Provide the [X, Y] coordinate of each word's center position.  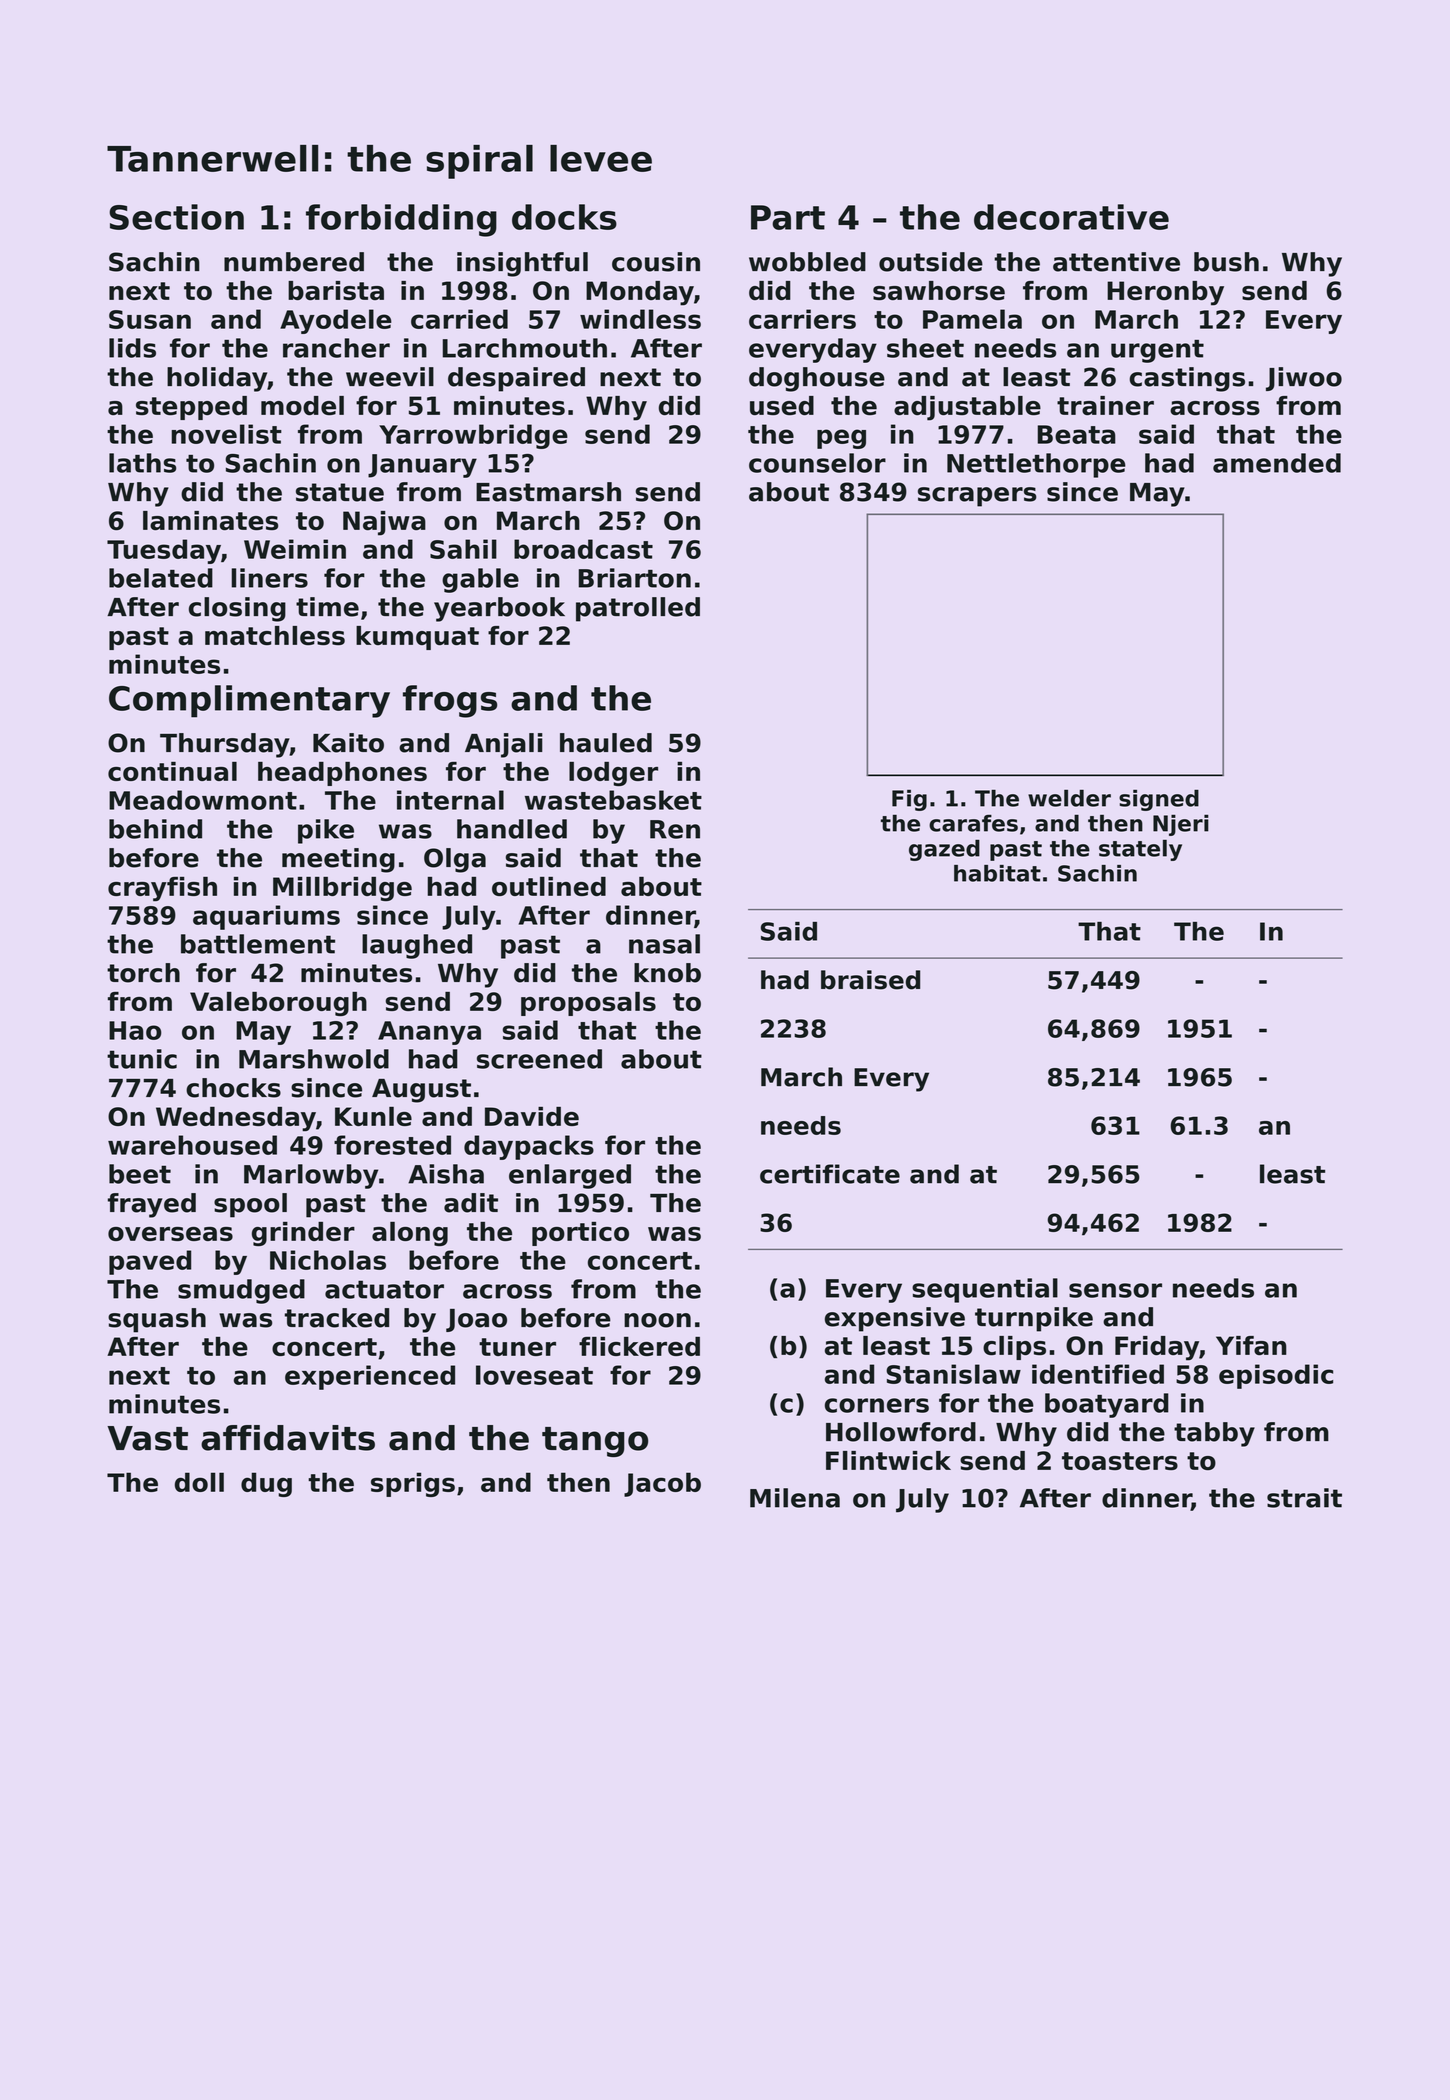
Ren [675, 829]
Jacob [662, 1484]
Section [176, 217]
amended [1277, 463]
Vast [147, 1438]
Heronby [1165, 293]
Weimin [295, 549]
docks [564, 217]
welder [1069, 798]
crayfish [162, 889]
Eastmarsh [548, 492]
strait [1304, 1498]
